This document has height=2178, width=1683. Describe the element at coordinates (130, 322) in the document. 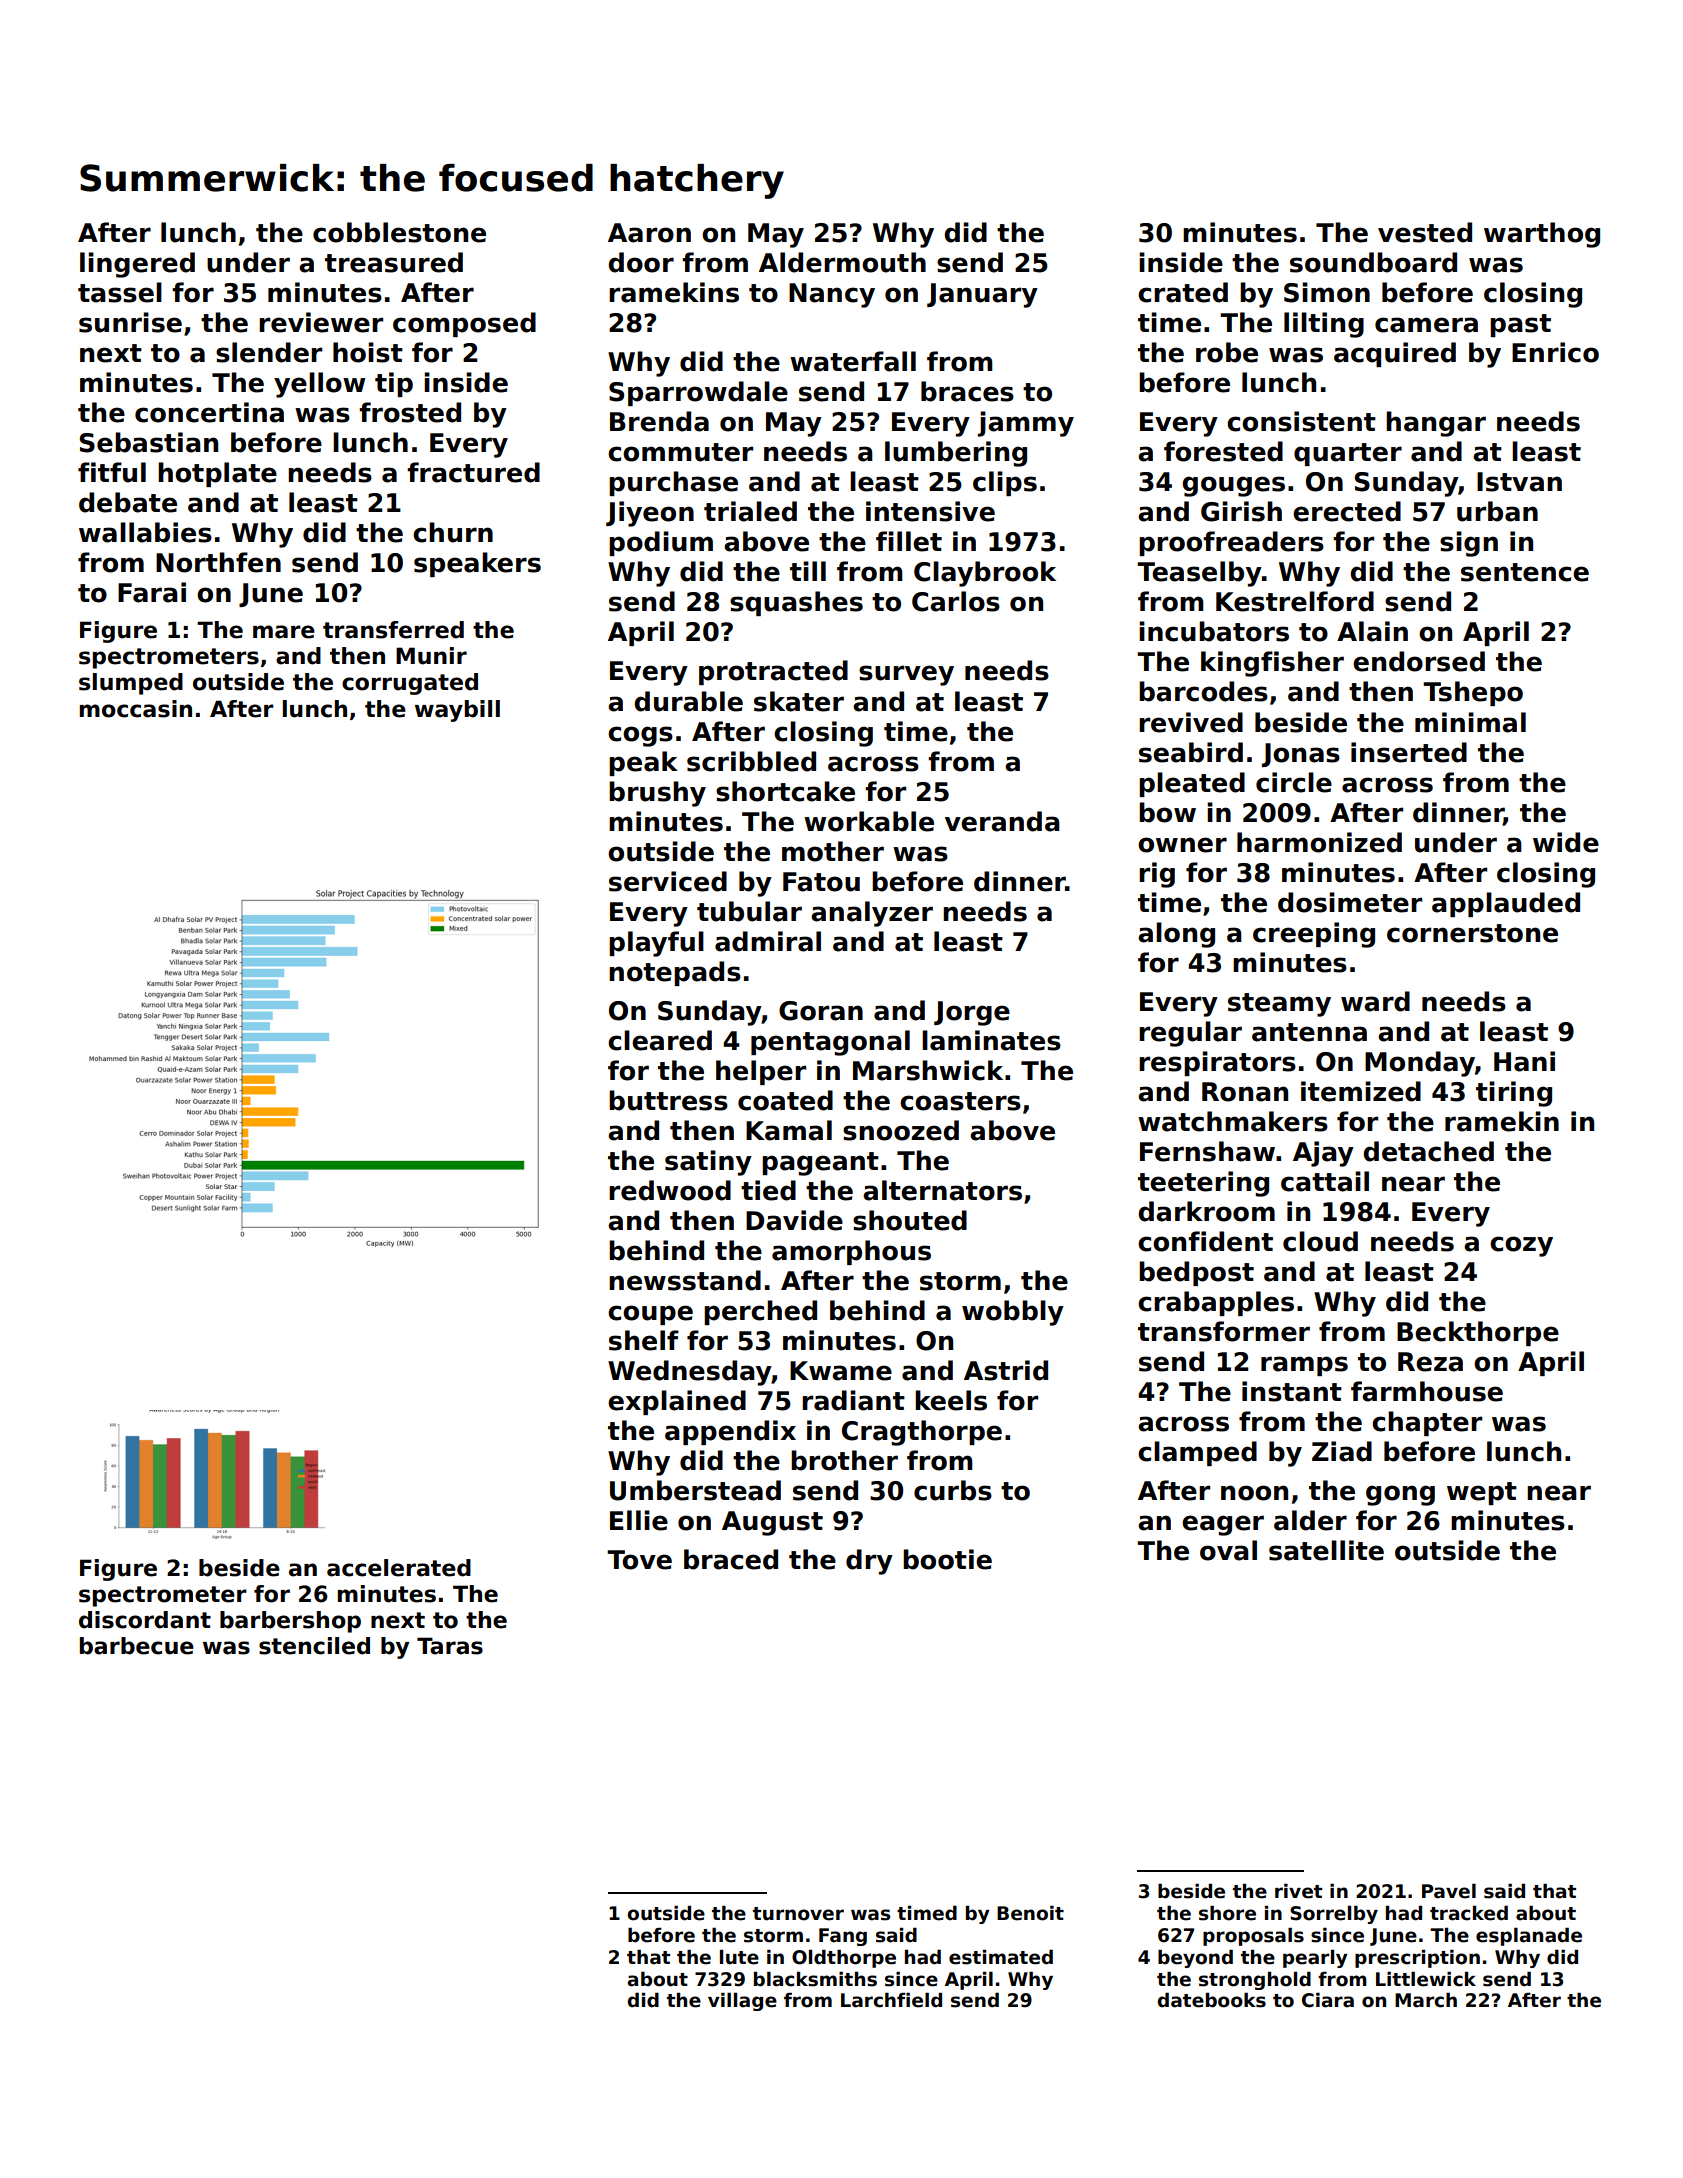

I see `sunrise` at that location.
